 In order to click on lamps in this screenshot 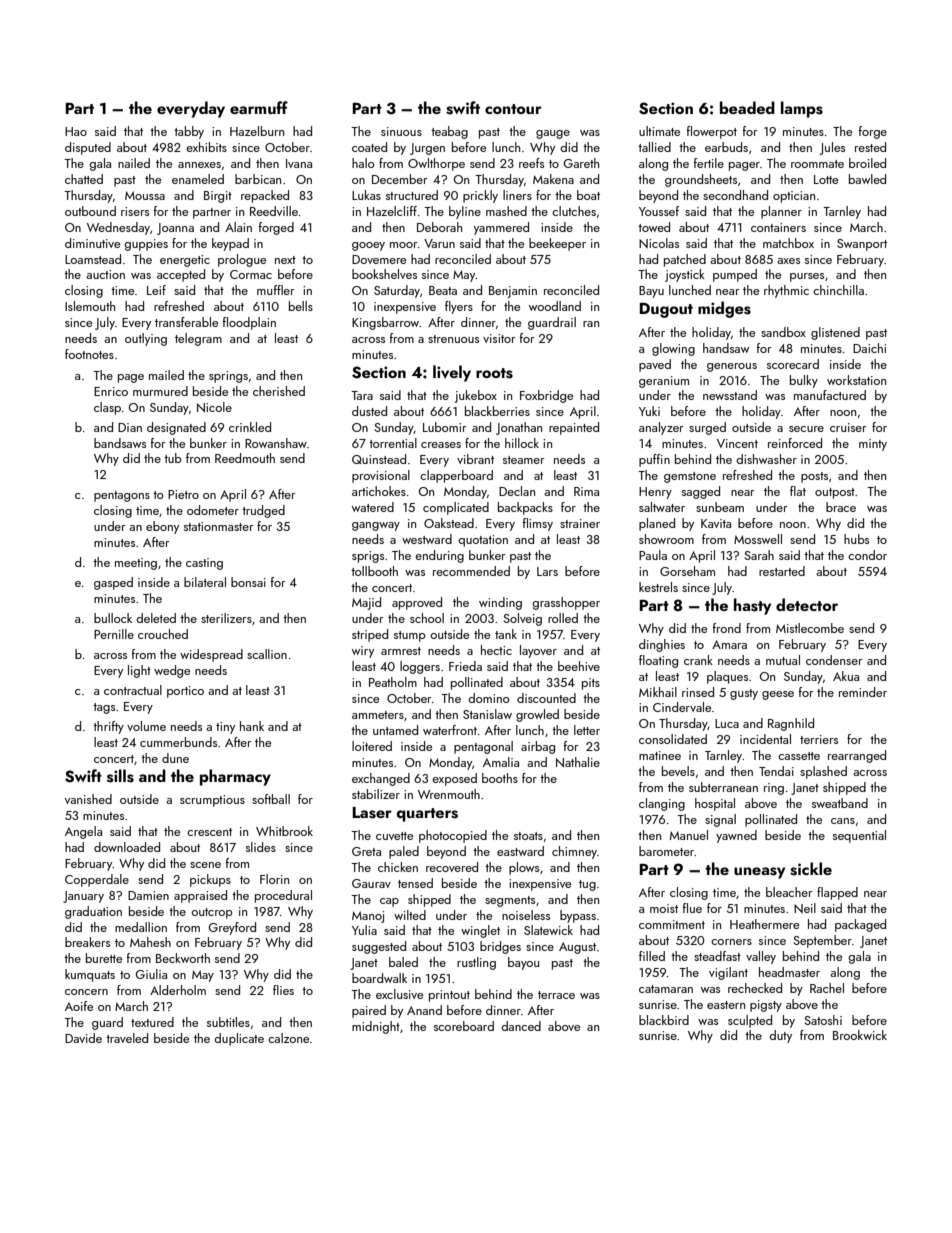, I will do `click(802, 109)`.
